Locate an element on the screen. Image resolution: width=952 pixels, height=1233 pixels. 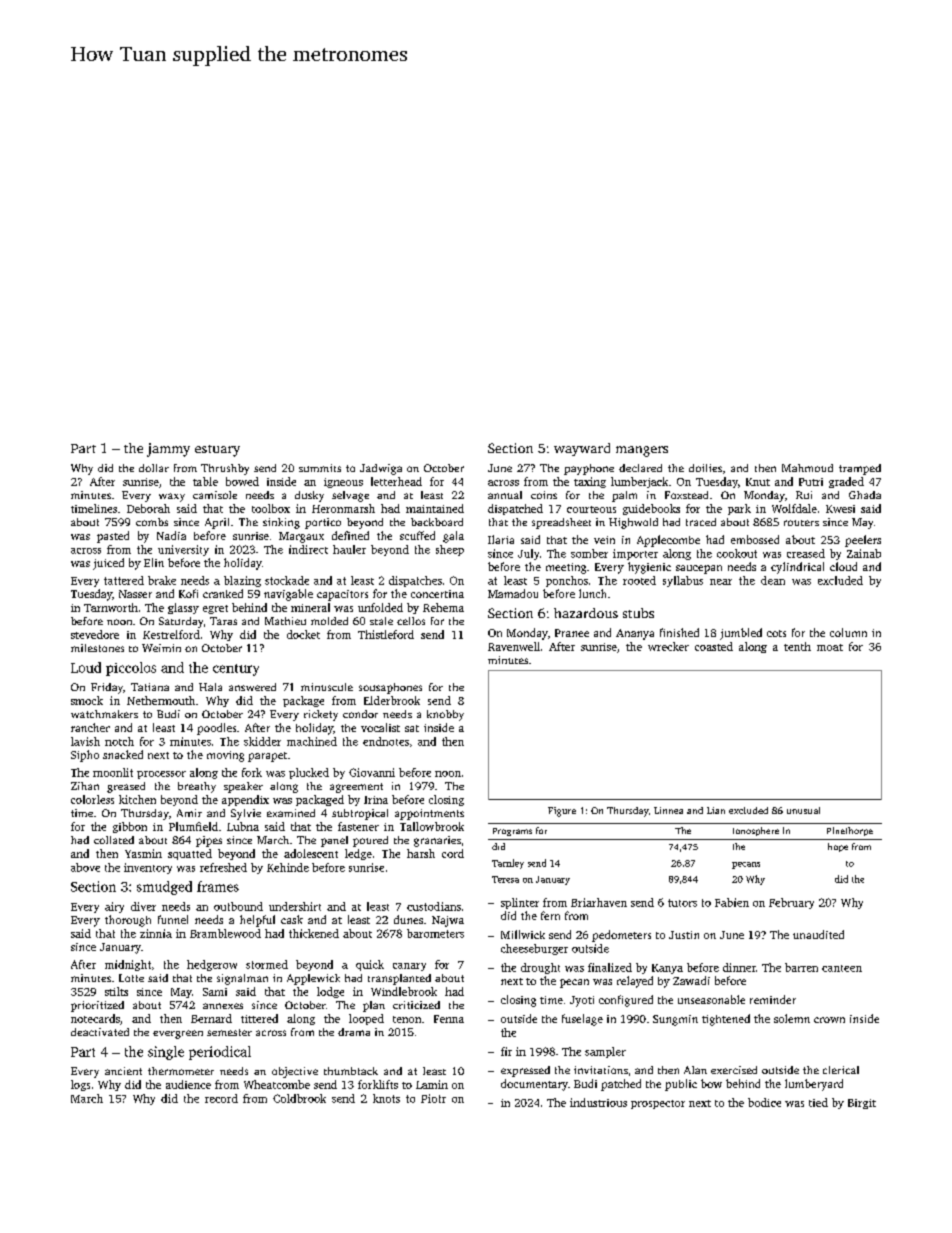
Saturday is located at coordinates (181, 622).
